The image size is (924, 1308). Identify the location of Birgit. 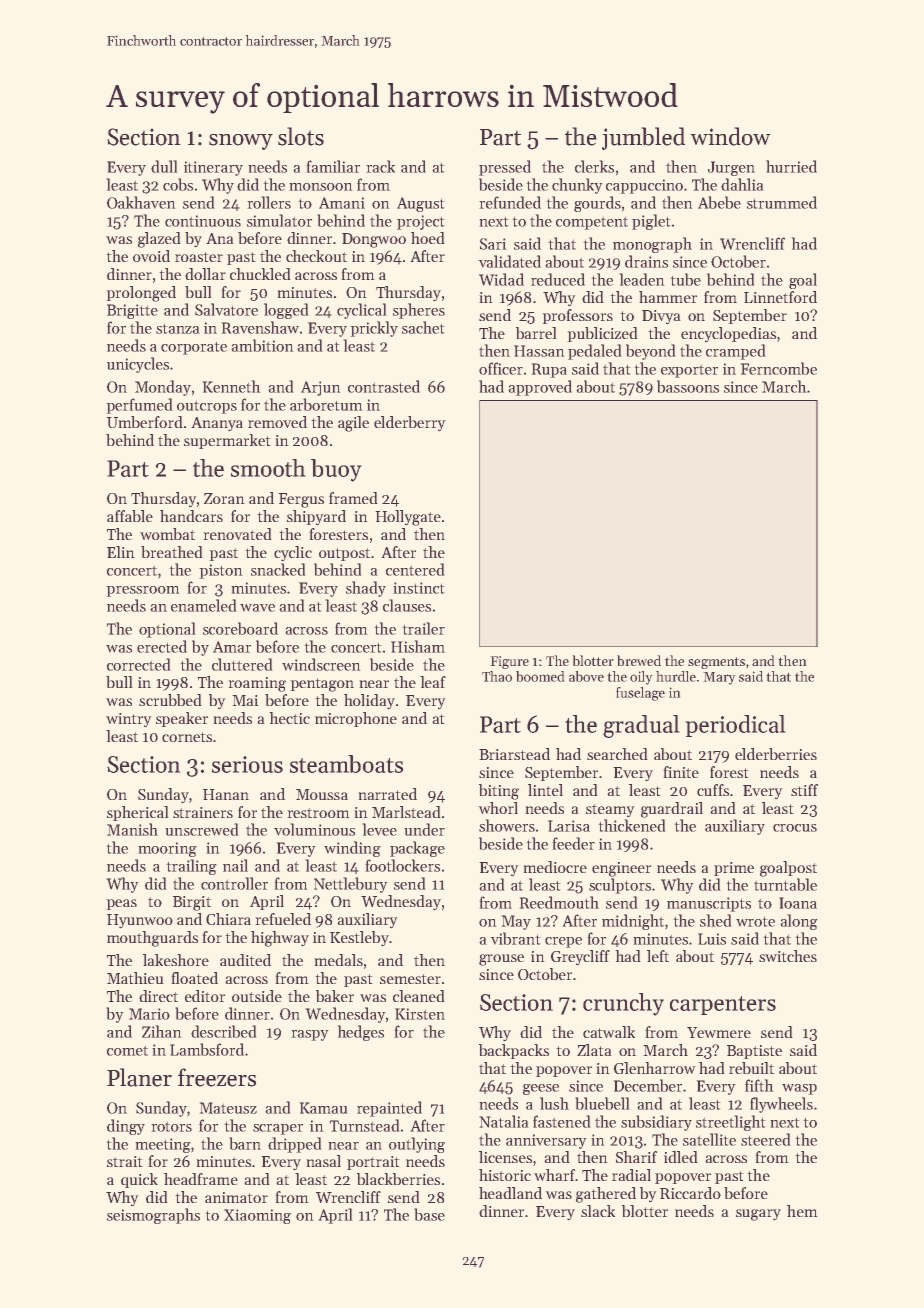
(192, 903).
